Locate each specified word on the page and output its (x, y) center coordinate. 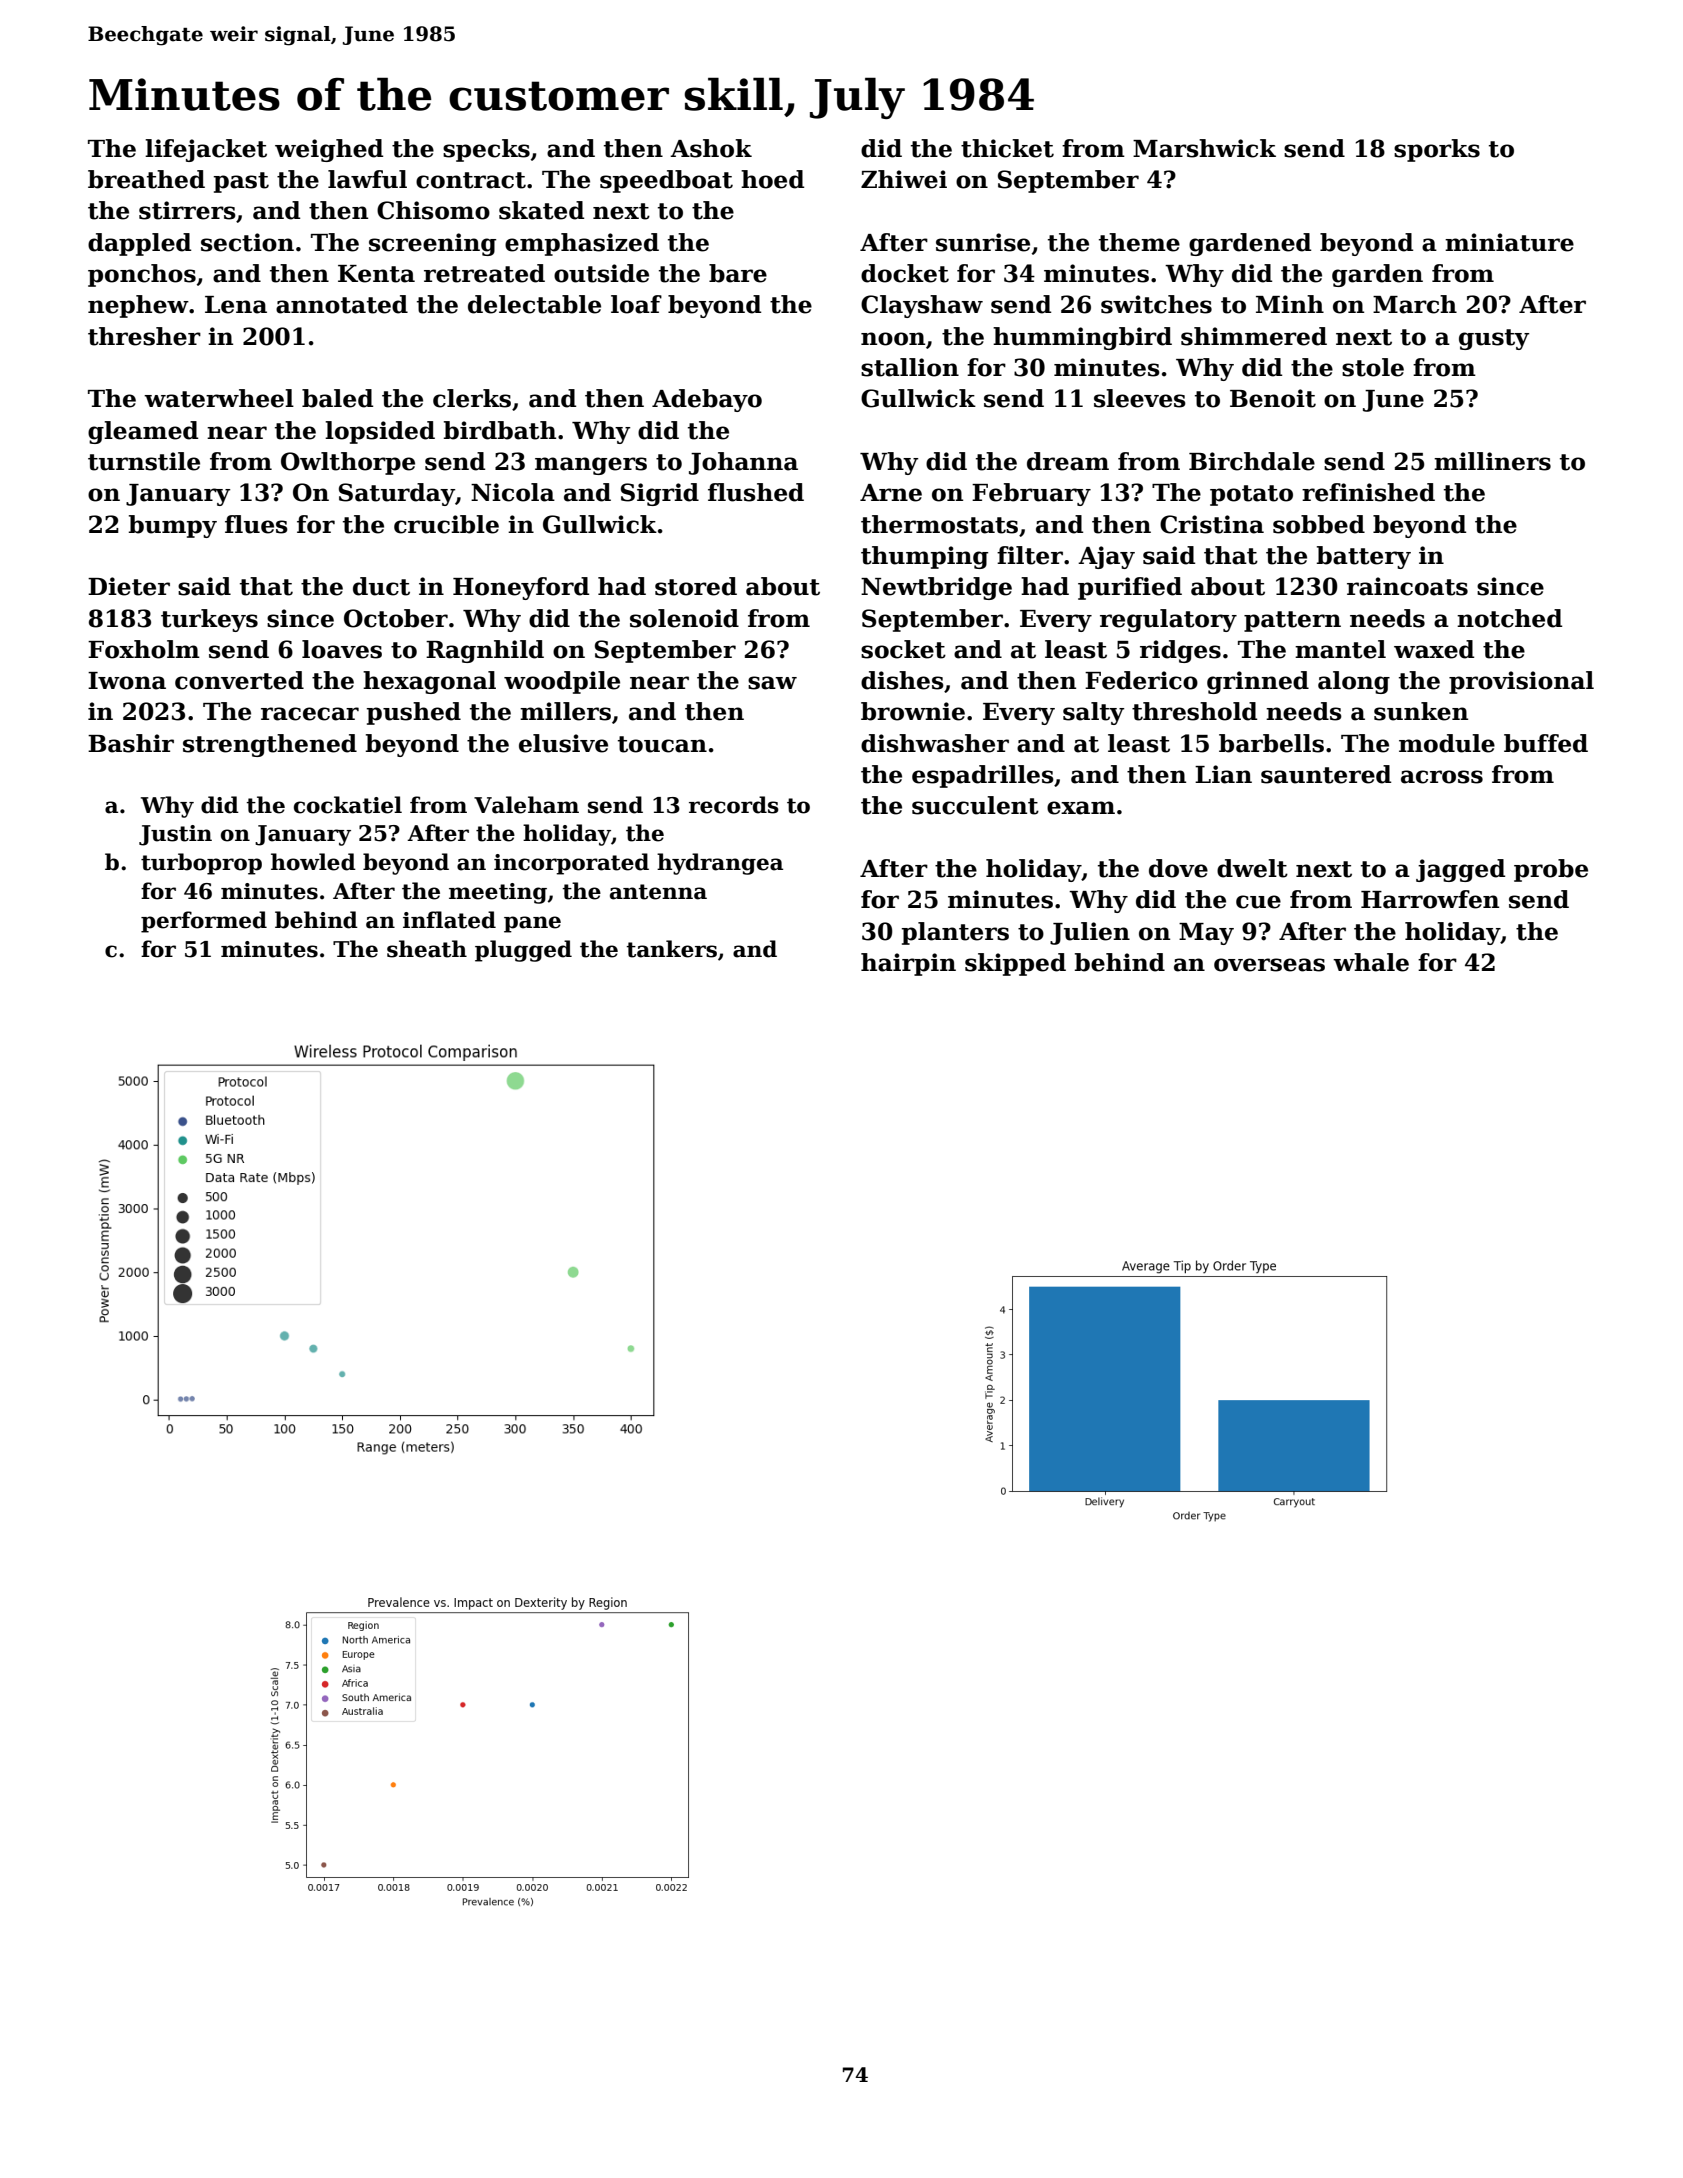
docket (905, 273)
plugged (523, 951)
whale (1371, 962)
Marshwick (1204, 148)
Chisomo (433, 210)
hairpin (908, 964)
